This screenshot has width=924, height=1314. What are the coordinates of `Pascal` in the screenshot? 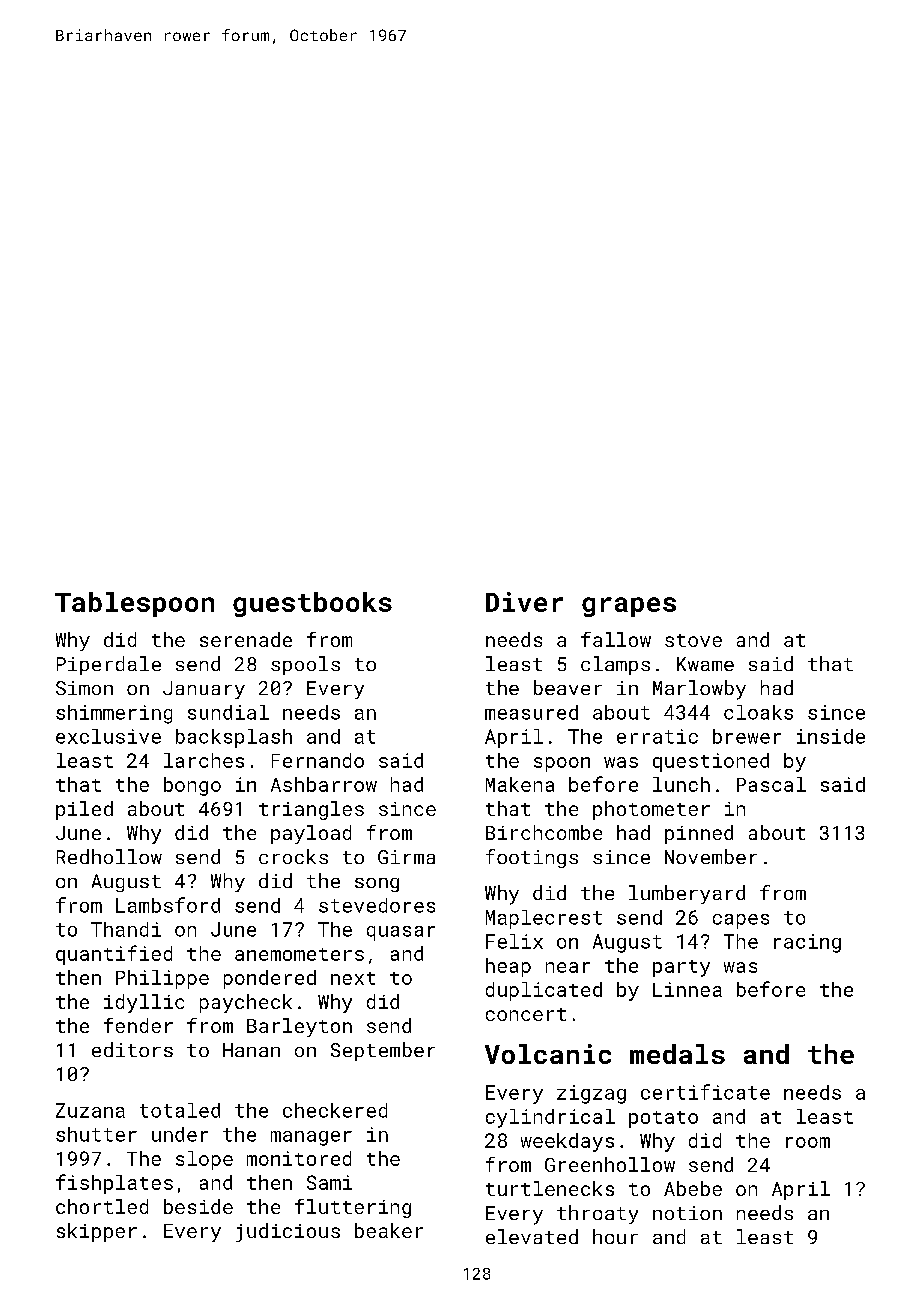 It's located at (771, 784).
